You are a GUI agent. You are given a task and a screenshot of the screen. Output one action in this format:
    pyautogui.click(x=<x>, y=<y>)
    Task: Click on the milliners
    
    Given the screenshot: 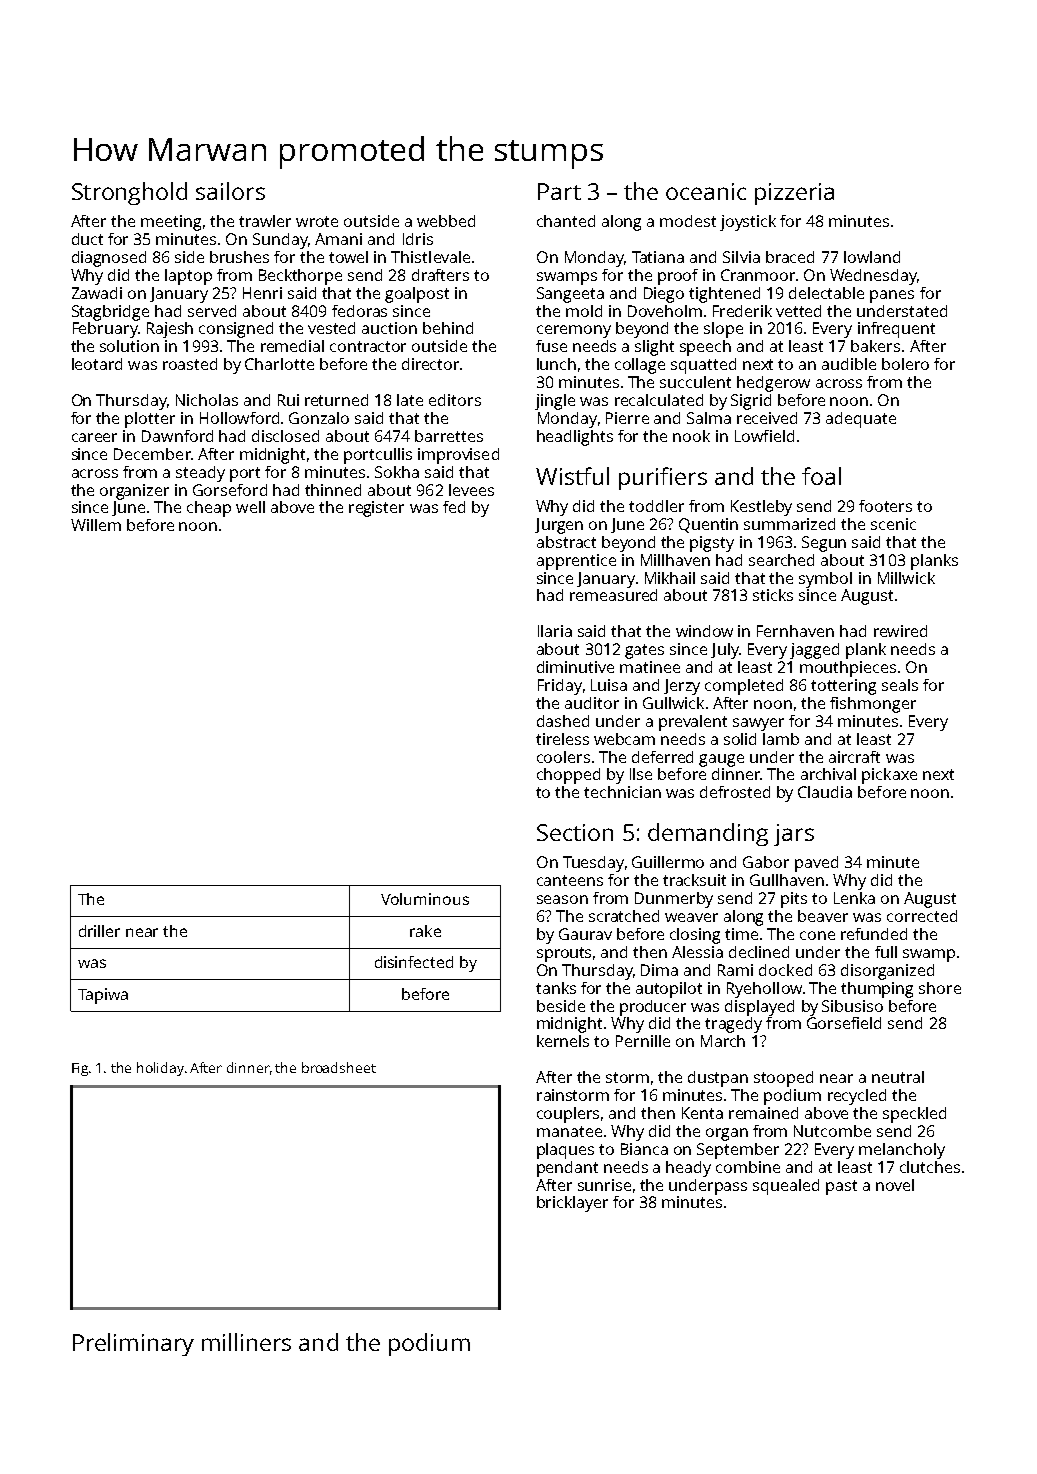 What is the action you would take?
    pyautogui.click(x=246, y=1342)
